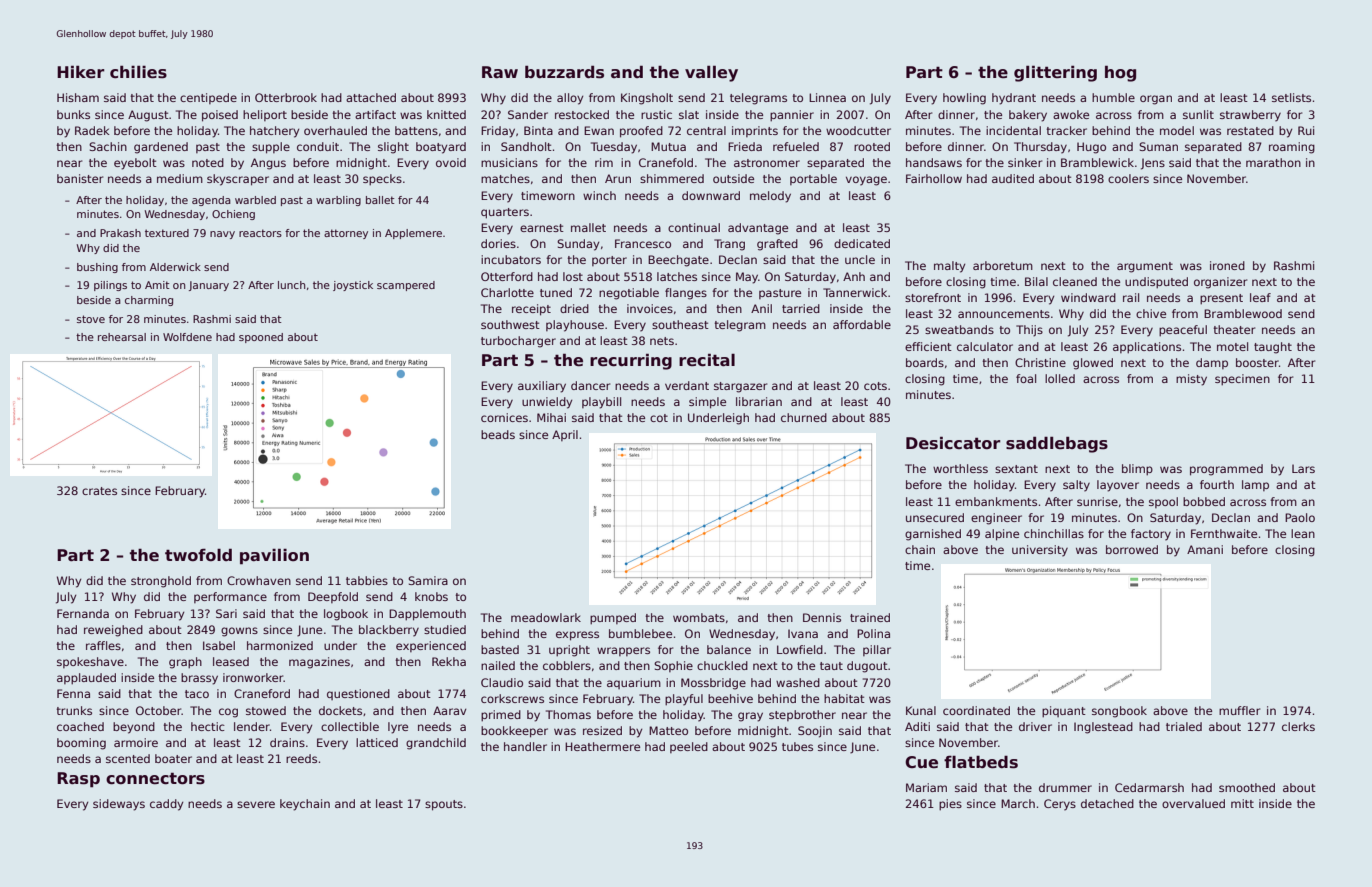 The width and height of the screenshot is (1372, 887). What do you see at coordinates (301, 758) in the screenshot?
I see `reeds` at bounding box center [301, 758].
